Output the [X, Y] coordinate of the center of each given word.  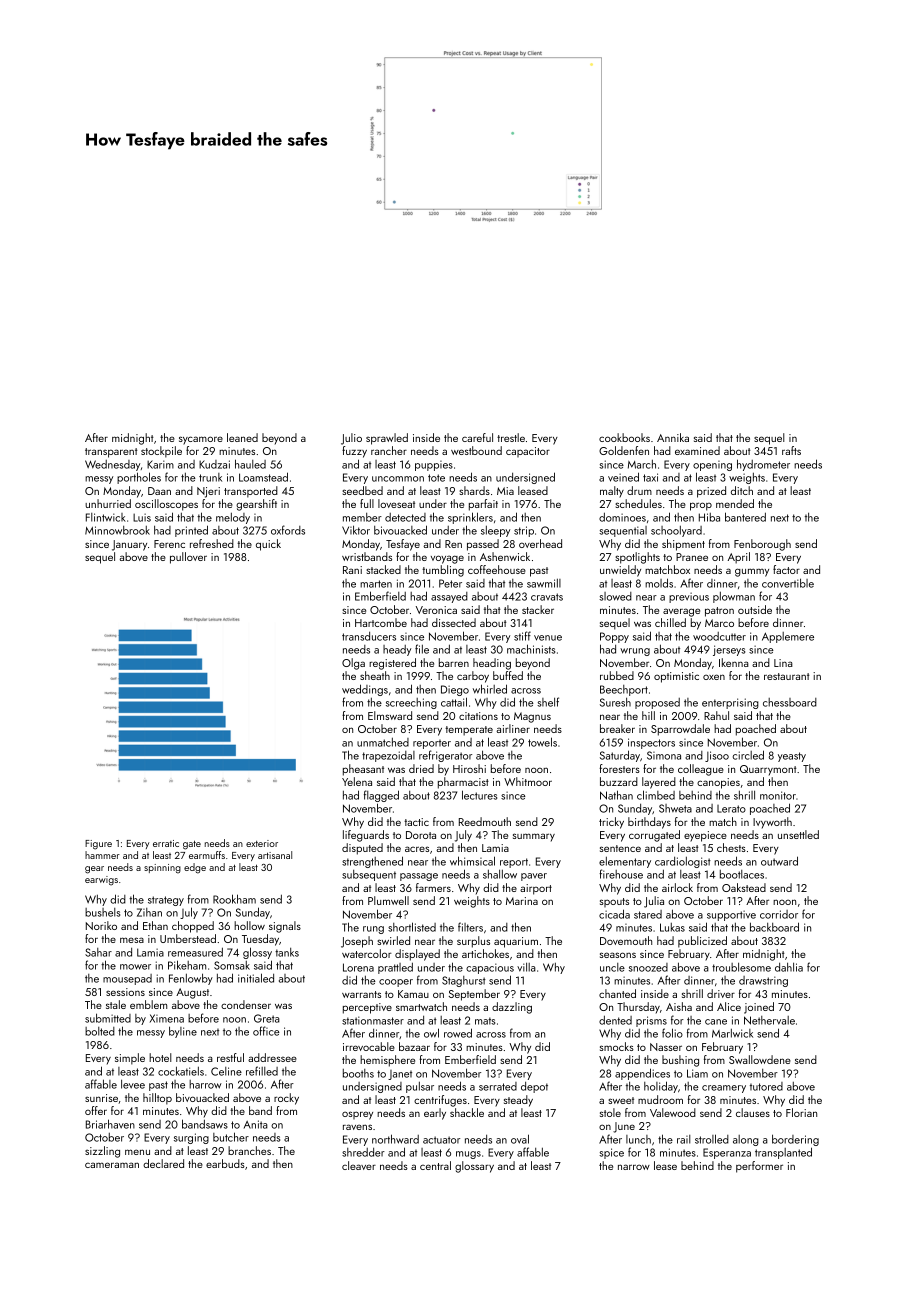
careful [477, 437]
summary [534, 837]
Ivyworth [772, 823]
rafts [791, 450]
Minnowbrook [117, 530]
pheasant [363, 770]
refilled [262, 1071]
